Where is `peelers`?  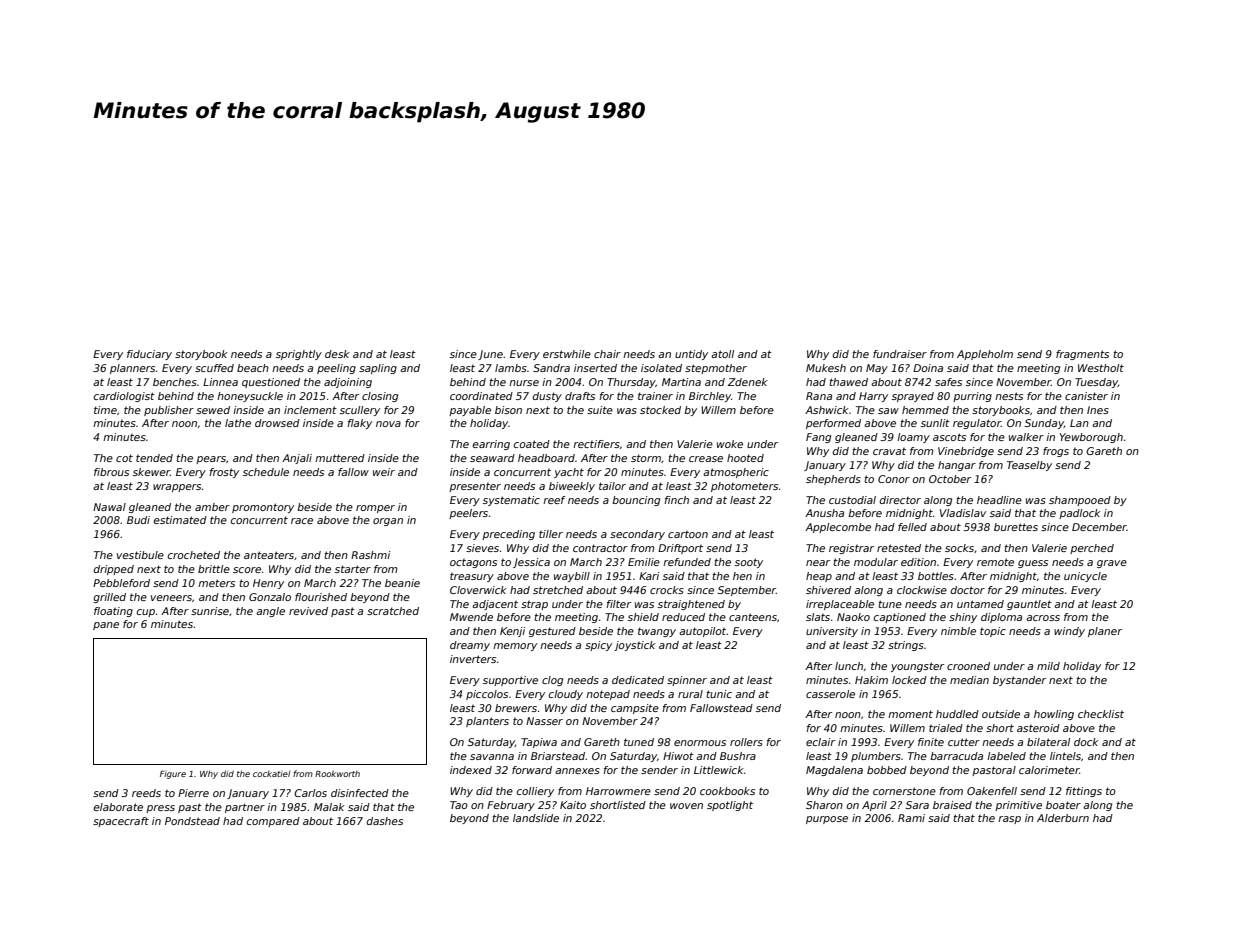 peelers is located at coordinates (468, 514).
